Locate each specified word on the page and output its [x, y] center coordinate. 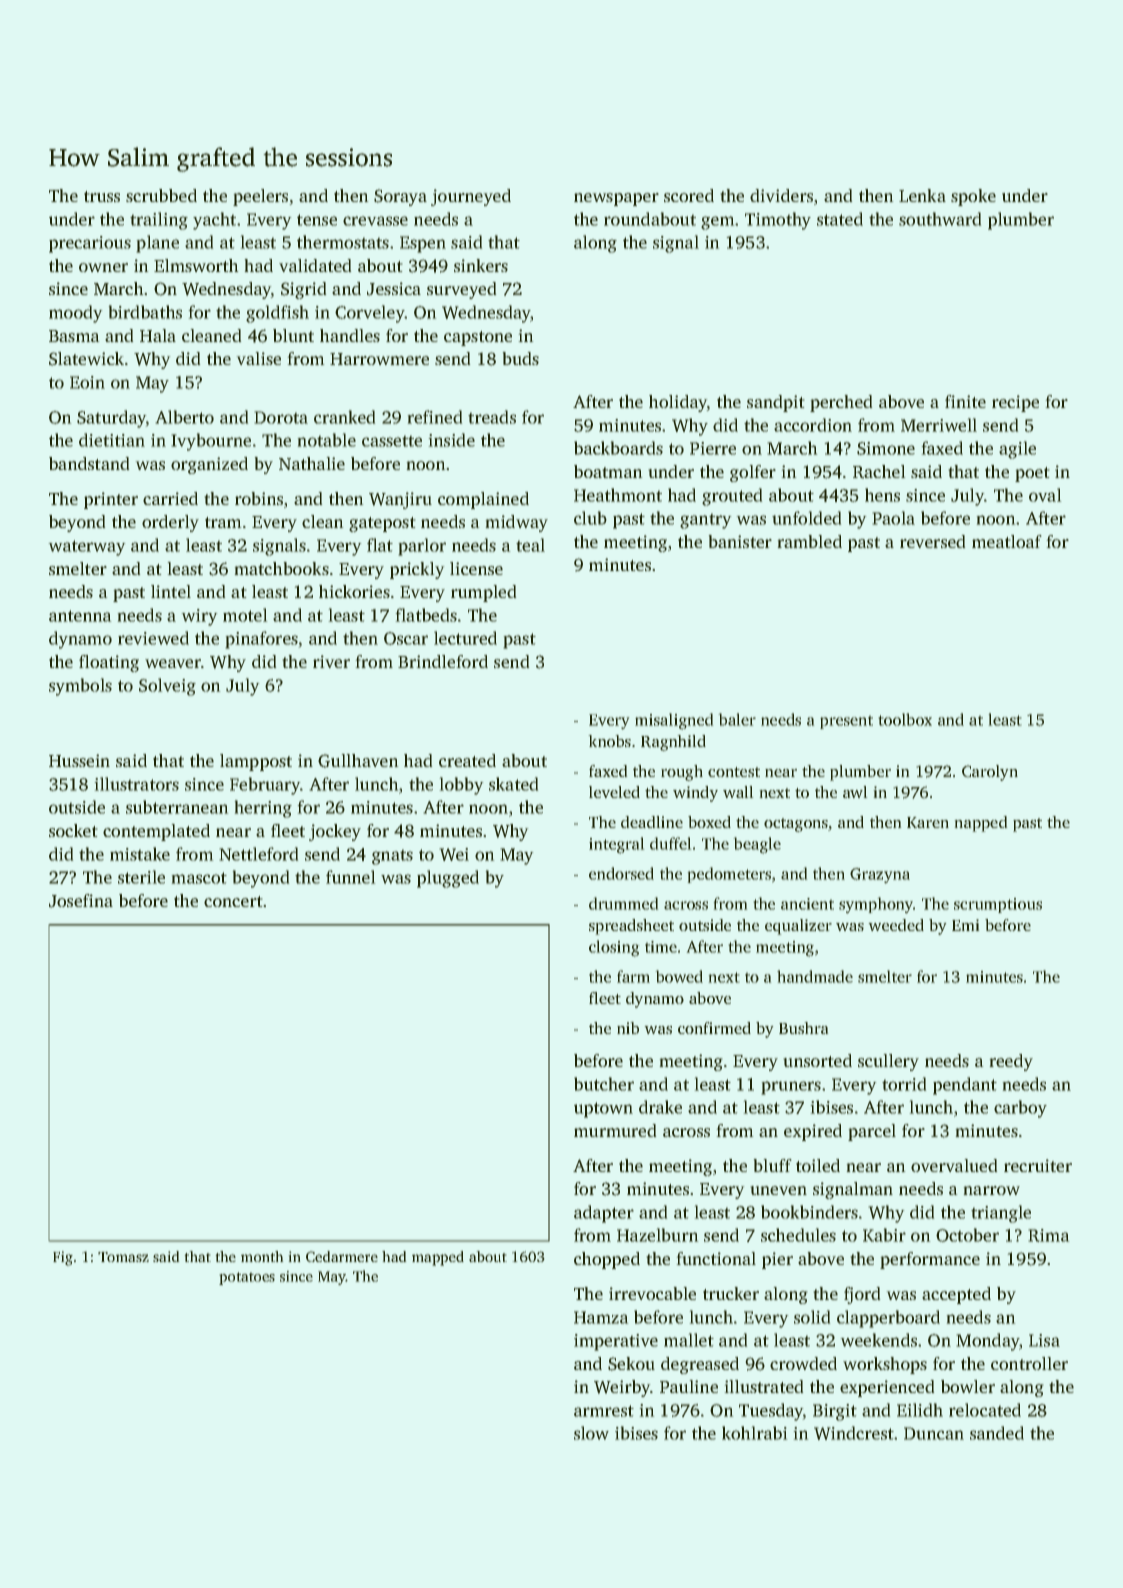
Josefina [81, 901]
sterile [141, 877]
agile [1017, 450]
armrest [604, 1411]
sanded [997, 1433]
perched [841, 403]
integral [617, 845]
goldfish [277, 314]
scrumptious [998, 905]
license [476, 568]
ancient [807, 904]
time [661, 947]
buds [520, 358]
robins [259, 498]
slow [591, 1433]
